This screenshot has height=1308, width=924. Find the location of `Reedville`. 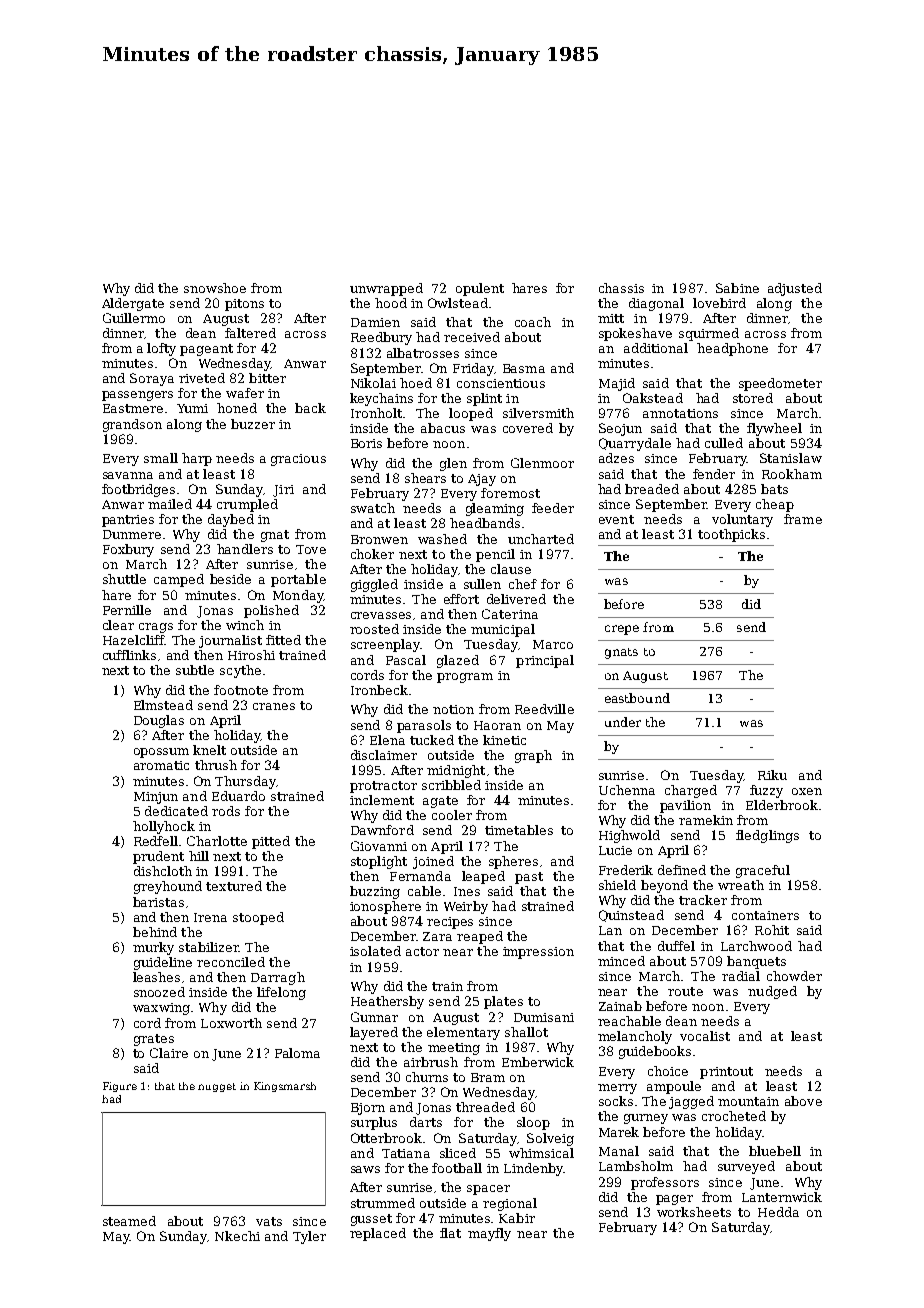

Reedville is located at coordinates (544, 709).
